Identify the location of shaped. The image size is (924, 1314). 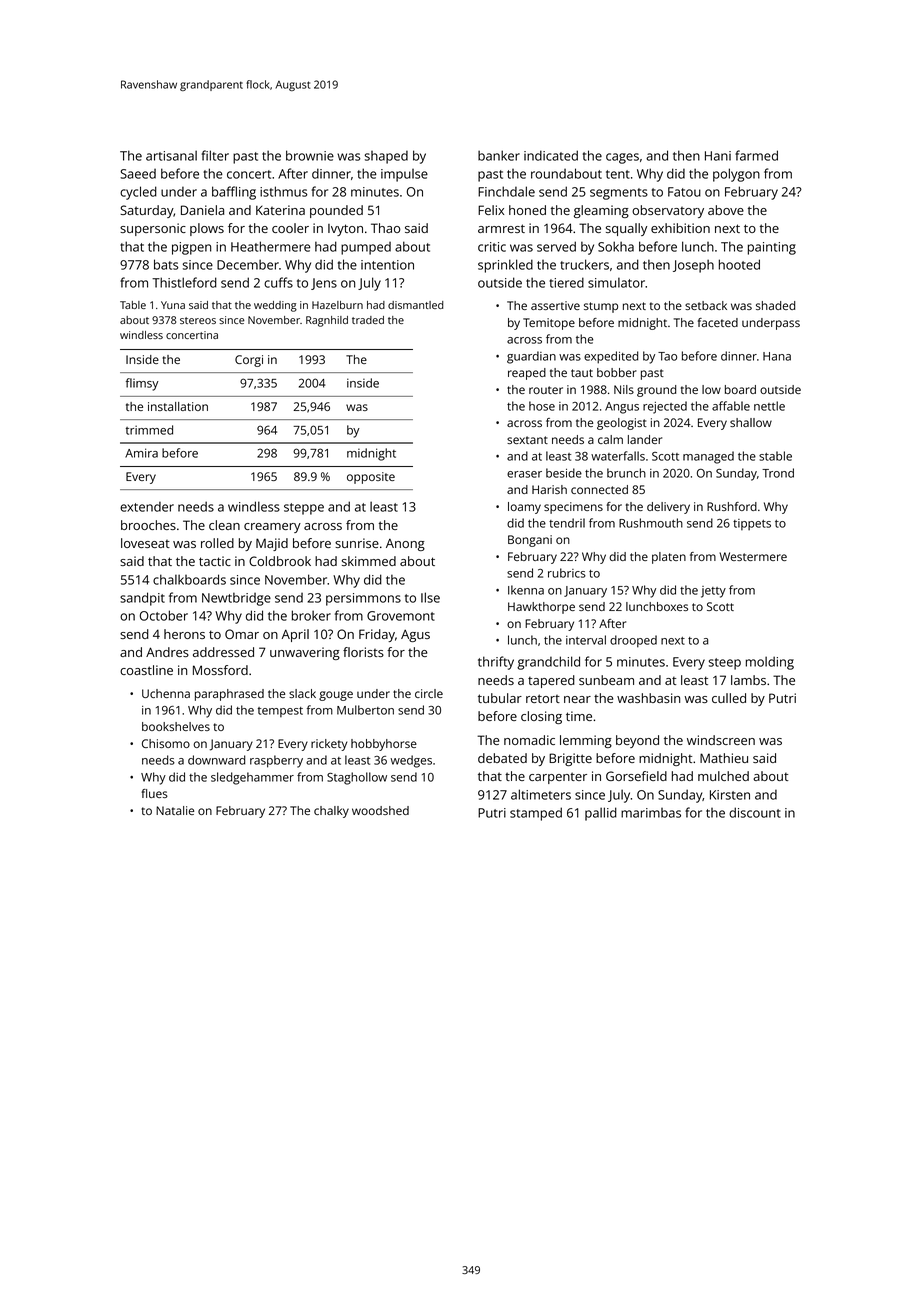
(386, 157).
